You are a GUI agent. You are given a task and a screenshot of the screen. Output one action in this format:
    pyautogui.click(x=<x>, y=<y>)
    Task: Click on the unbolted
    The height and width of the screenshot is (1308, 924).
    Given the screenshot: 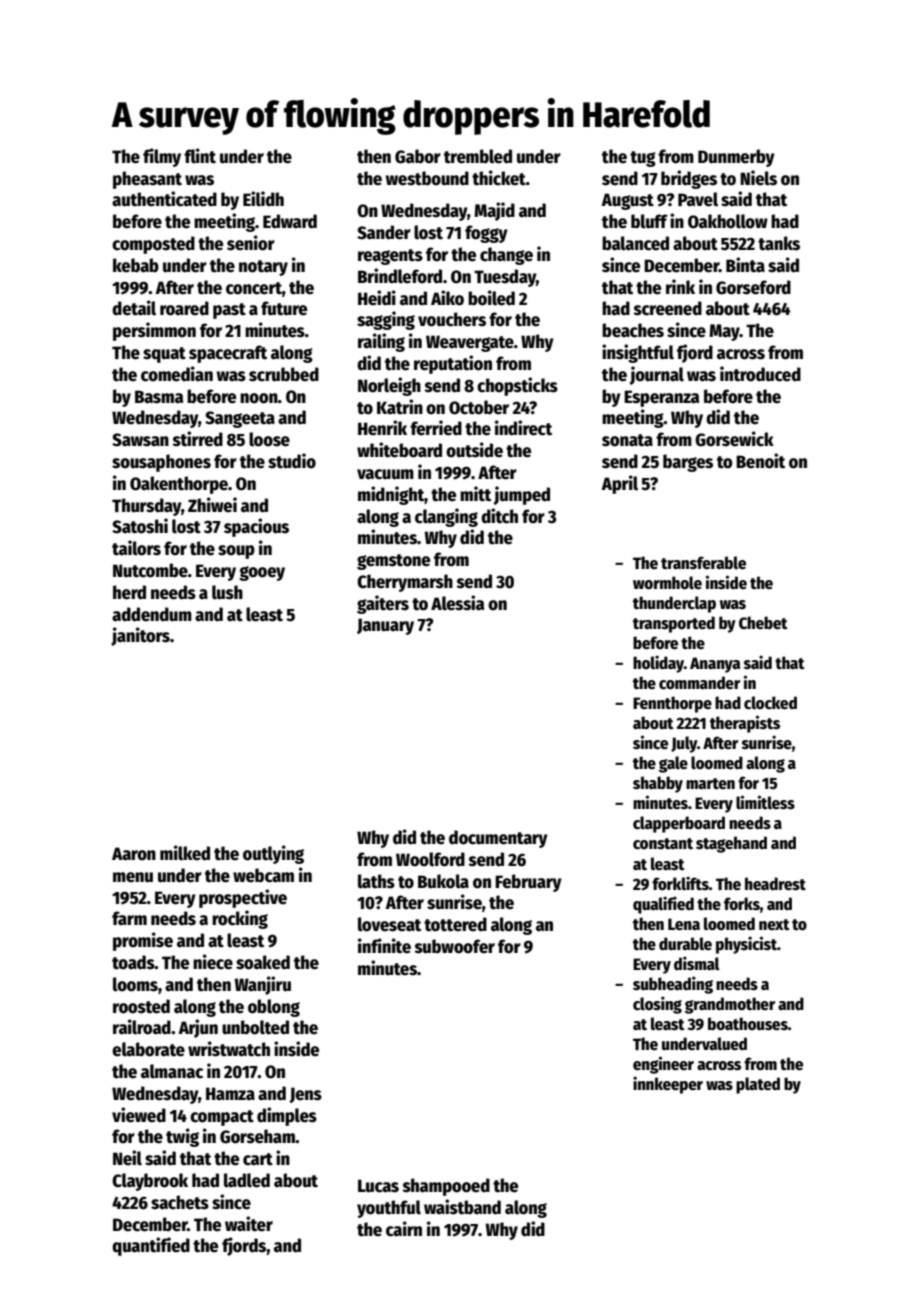 What is the action you would take?
    pyautogui.click(x=255, y=1027)
